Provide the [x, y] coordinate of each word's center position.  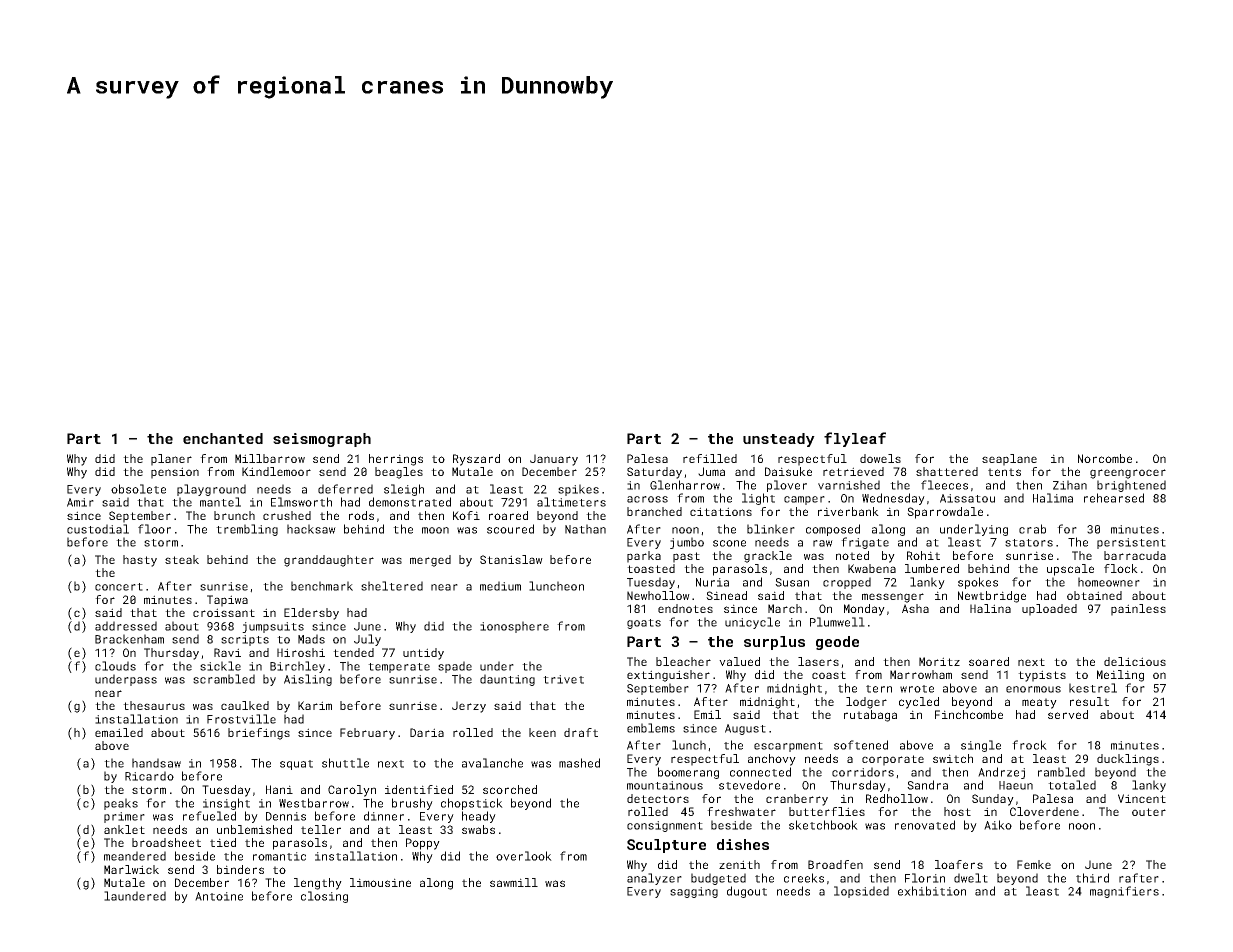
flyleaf [855, 439]
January [554, 460]
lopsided [861, 892]
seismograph [322, 440]
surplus [774, 643]
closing [324, 897]
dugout [747, 892]
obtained [1094, 595]
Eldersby [311, 614]
